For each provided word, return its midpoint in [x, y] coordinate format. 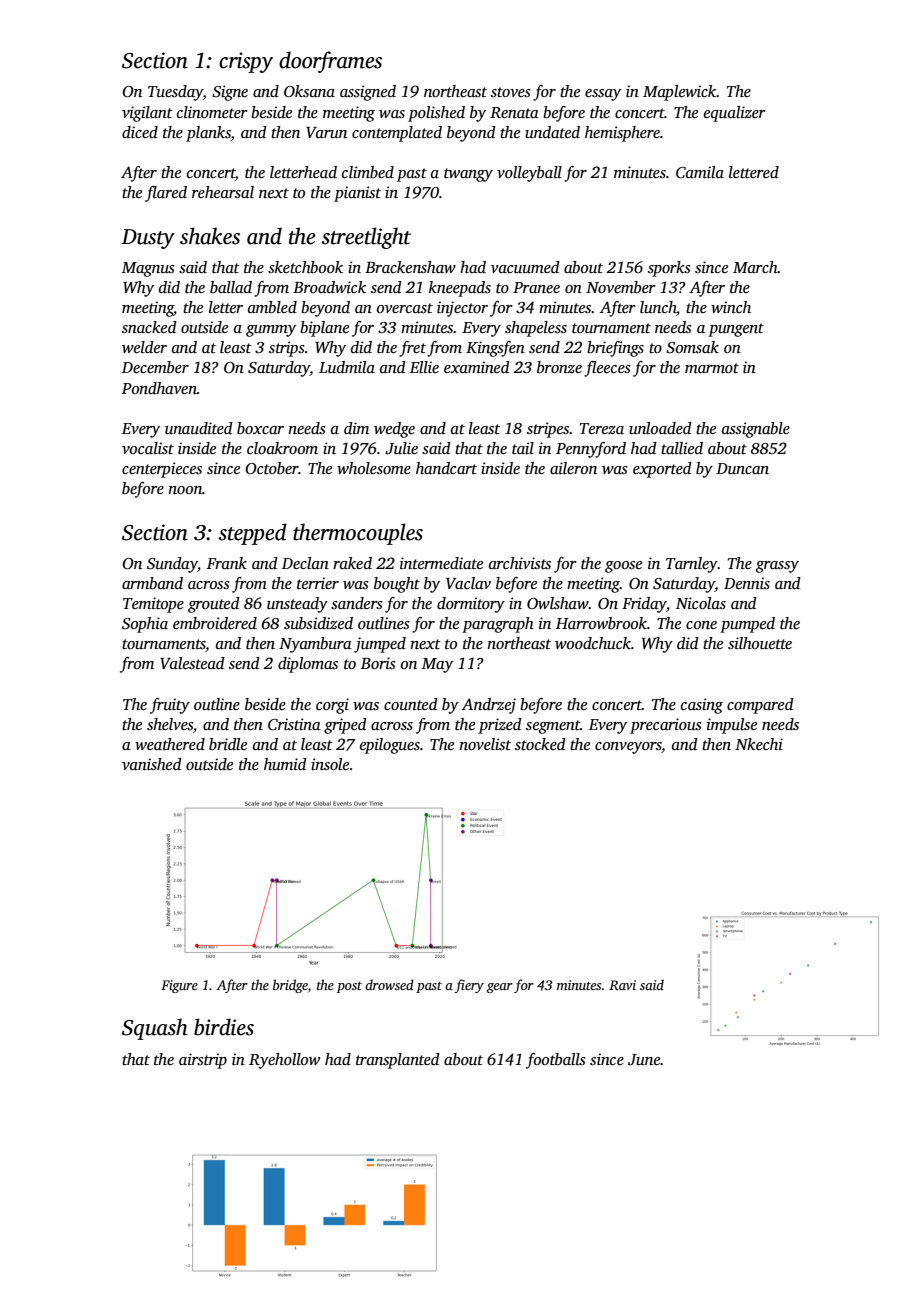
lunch [658, 308]
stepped [253, 534]
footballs [556, 1061]
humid [285, 764]
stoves [511, 92]
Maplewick [680, 93]
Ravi [622, 985]
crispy [246, 62]
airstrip [203, 1061]
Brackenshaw [410, 267]
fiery [469, 986]
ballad [231, 287]
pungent [736, 330]
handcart [446, 468]
